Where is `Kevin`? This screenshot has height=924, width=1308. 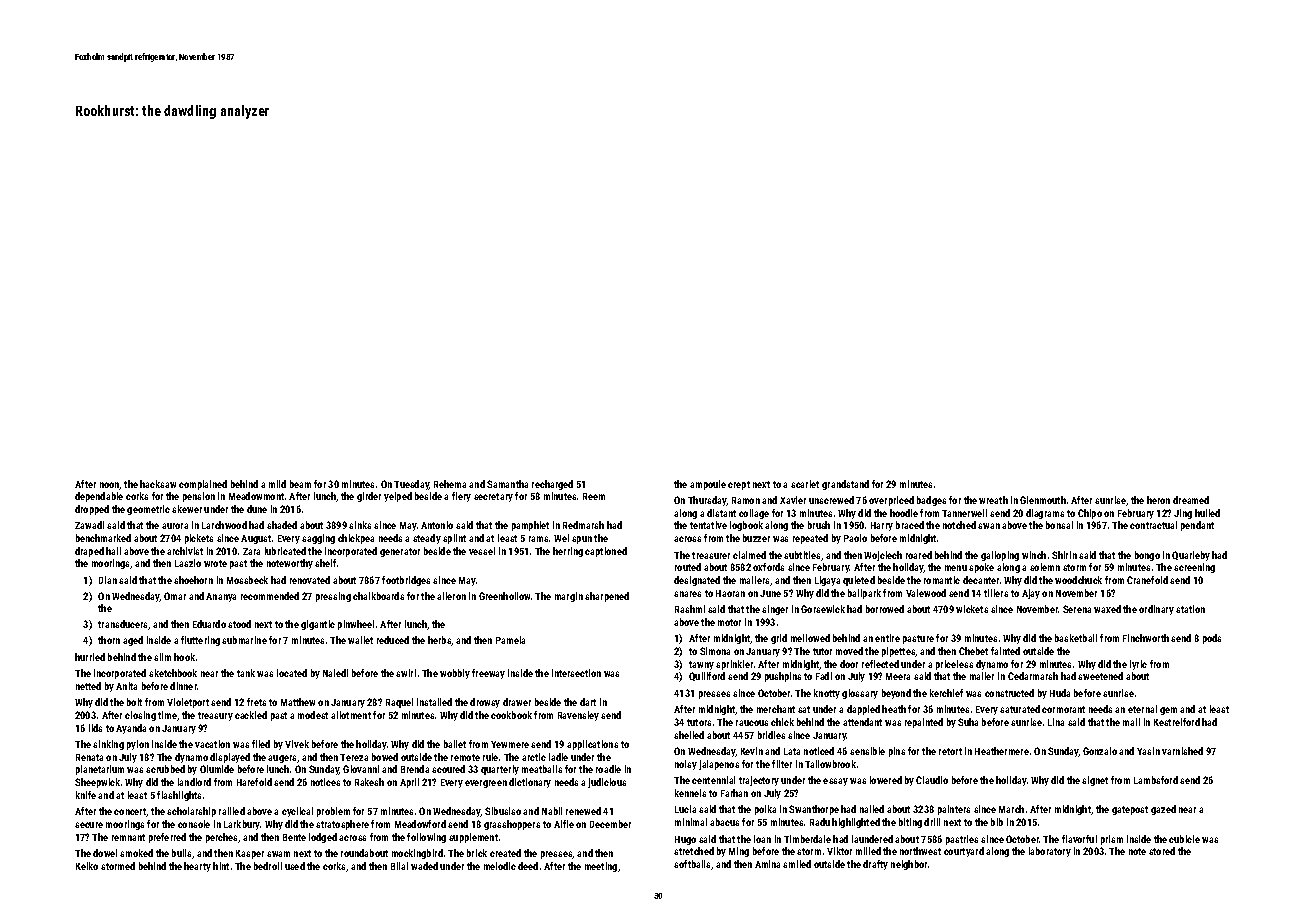 Kevin is located at coordinates (752, 751).
